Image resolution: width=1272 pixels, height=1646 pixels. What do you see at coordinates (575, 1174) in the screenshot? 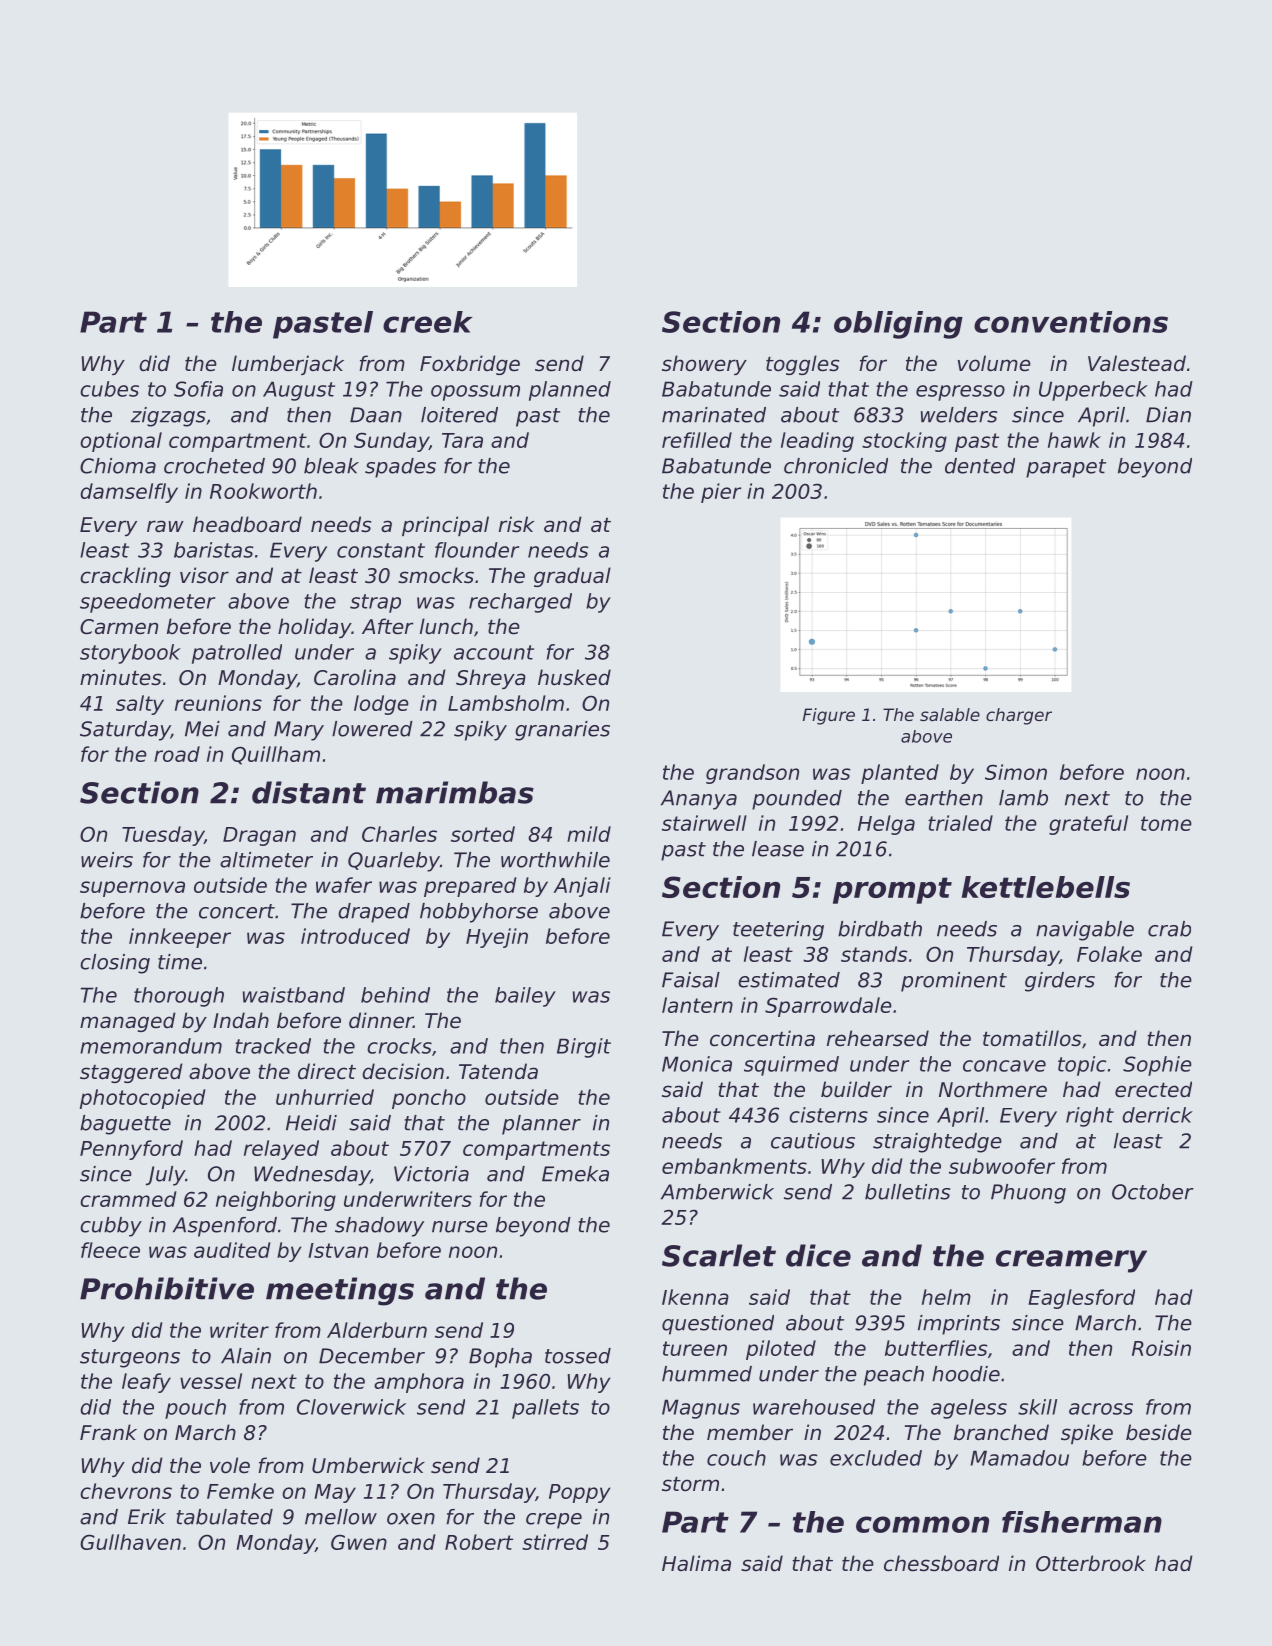
I see `Emeka` at bounding box center [575, 1174].
